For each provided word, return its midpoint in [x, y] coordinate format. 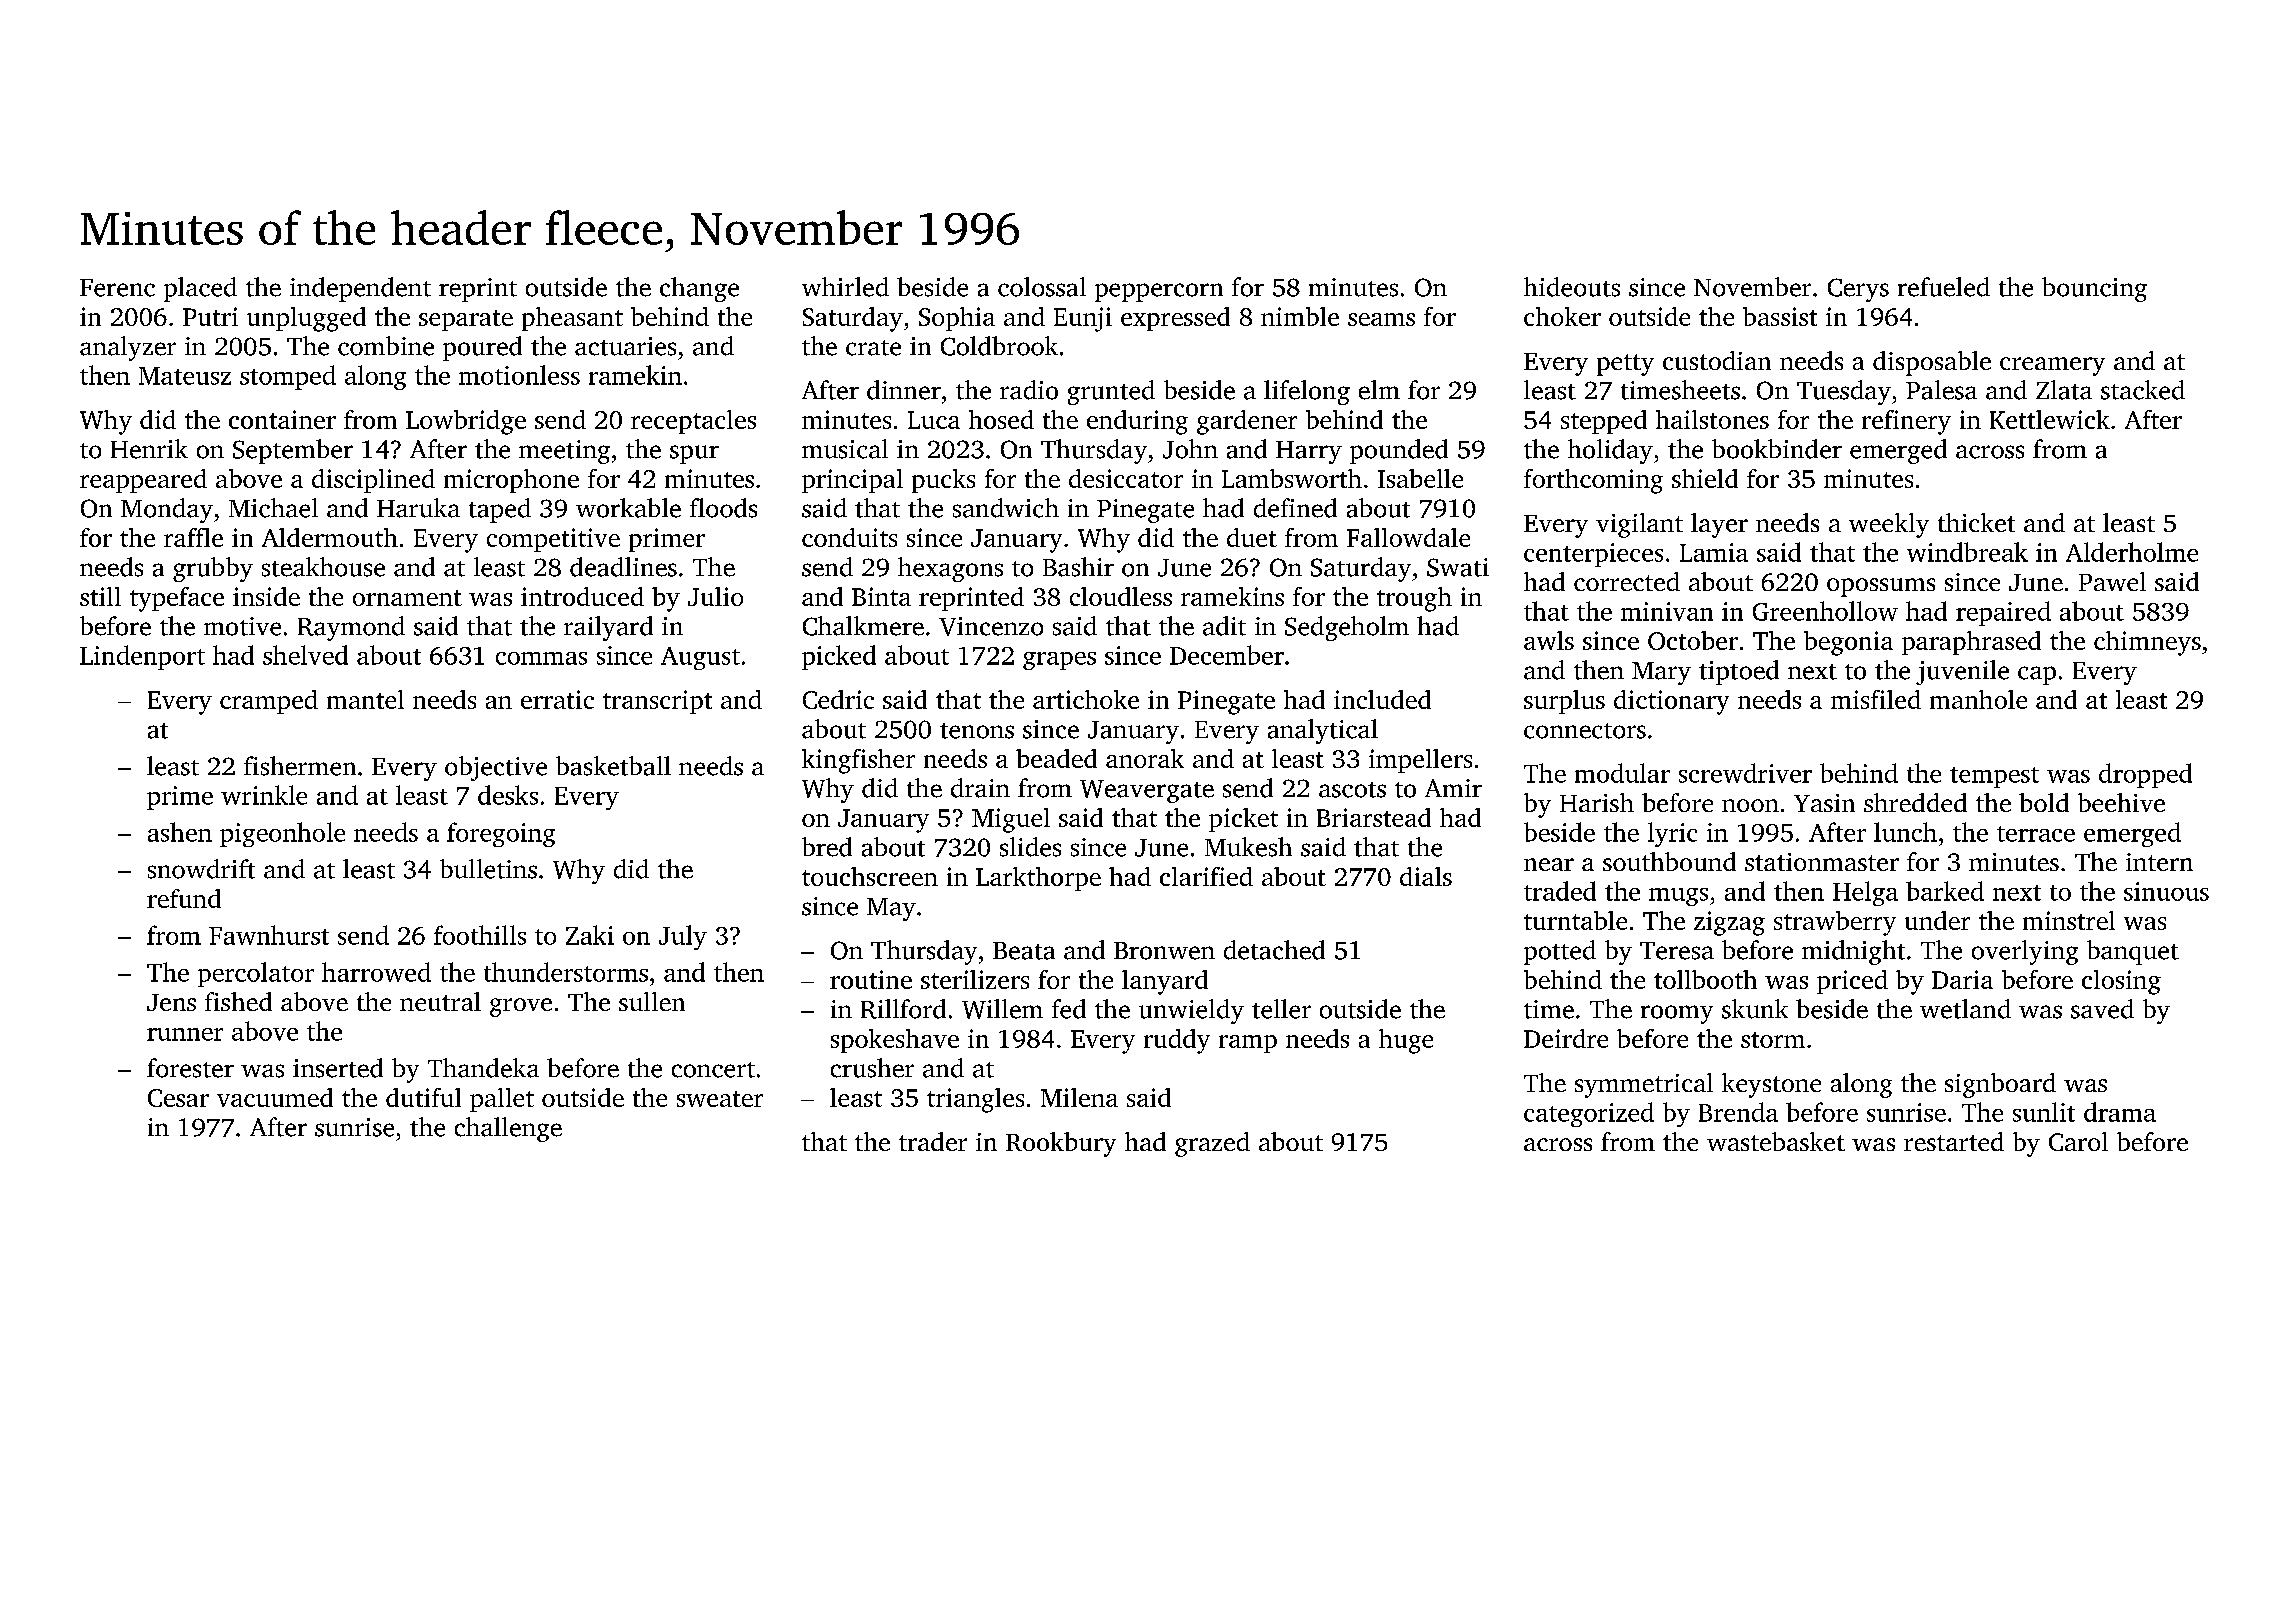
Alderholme [2132, 552]
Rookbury [1061, 1144]
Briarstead [1374, 817]
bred [827, 847]
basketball [613, 766]
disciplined [373, 481]
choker [1562, 316]
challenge [508, 1129]
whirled [845, 287]
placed [200, 289]
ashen [180, 832]
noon [1750, 805]
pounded [1399, 451]
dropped [2145, 775]
